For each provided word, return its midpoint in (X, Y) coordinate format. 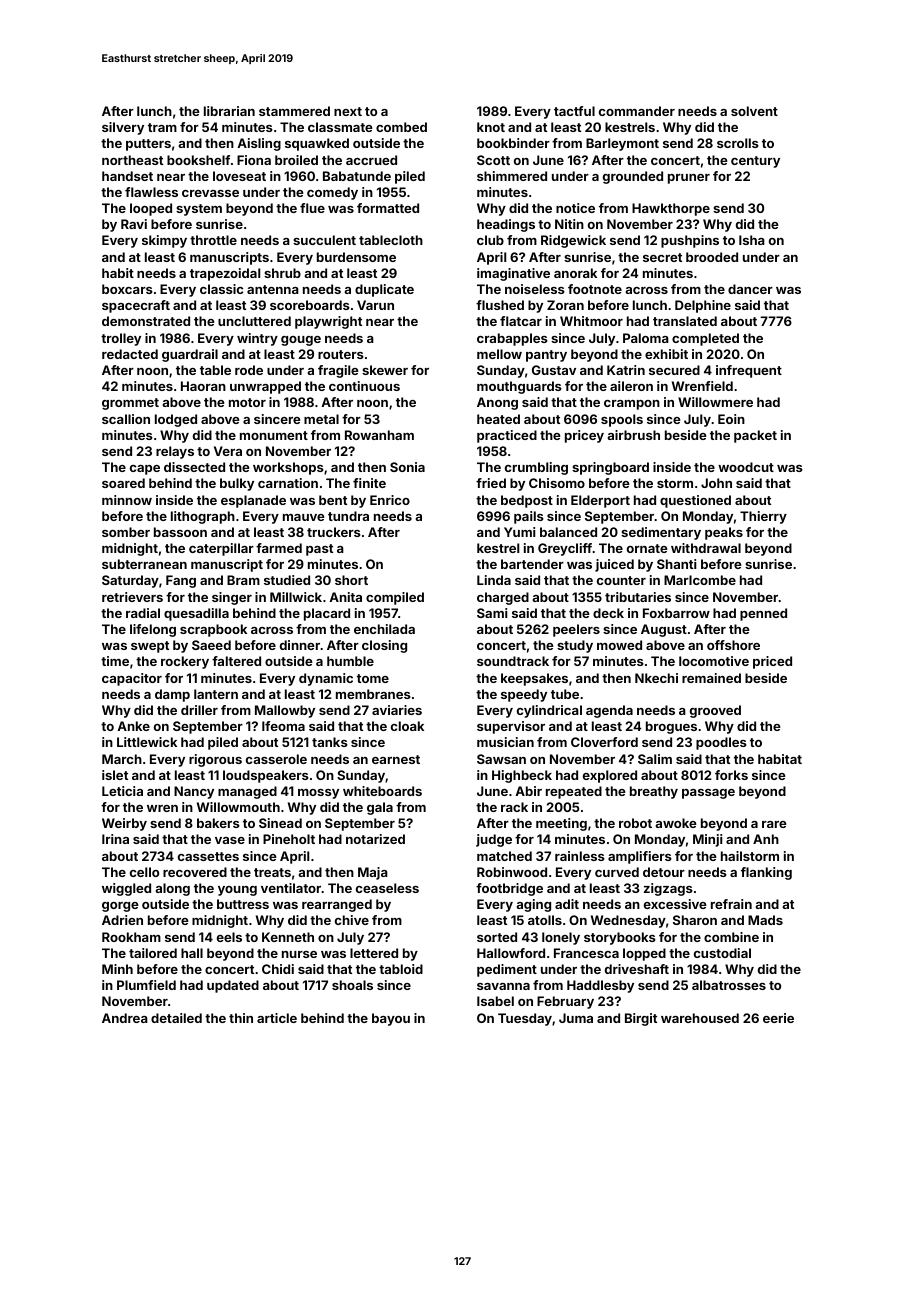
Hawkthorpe (671, 209)
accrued (371, 160)
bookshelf (198, 160)
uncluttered (254, 321)
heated (498, 419)
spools (622, 420)
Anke (133, 726)
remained (711, 678)
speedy (524, 695)
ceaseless (387, 888)
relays (175, 452)
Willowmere (715, 402)
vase (230, 840)
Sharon (695, 920)
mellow (499, 354)
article (277, 1018)
